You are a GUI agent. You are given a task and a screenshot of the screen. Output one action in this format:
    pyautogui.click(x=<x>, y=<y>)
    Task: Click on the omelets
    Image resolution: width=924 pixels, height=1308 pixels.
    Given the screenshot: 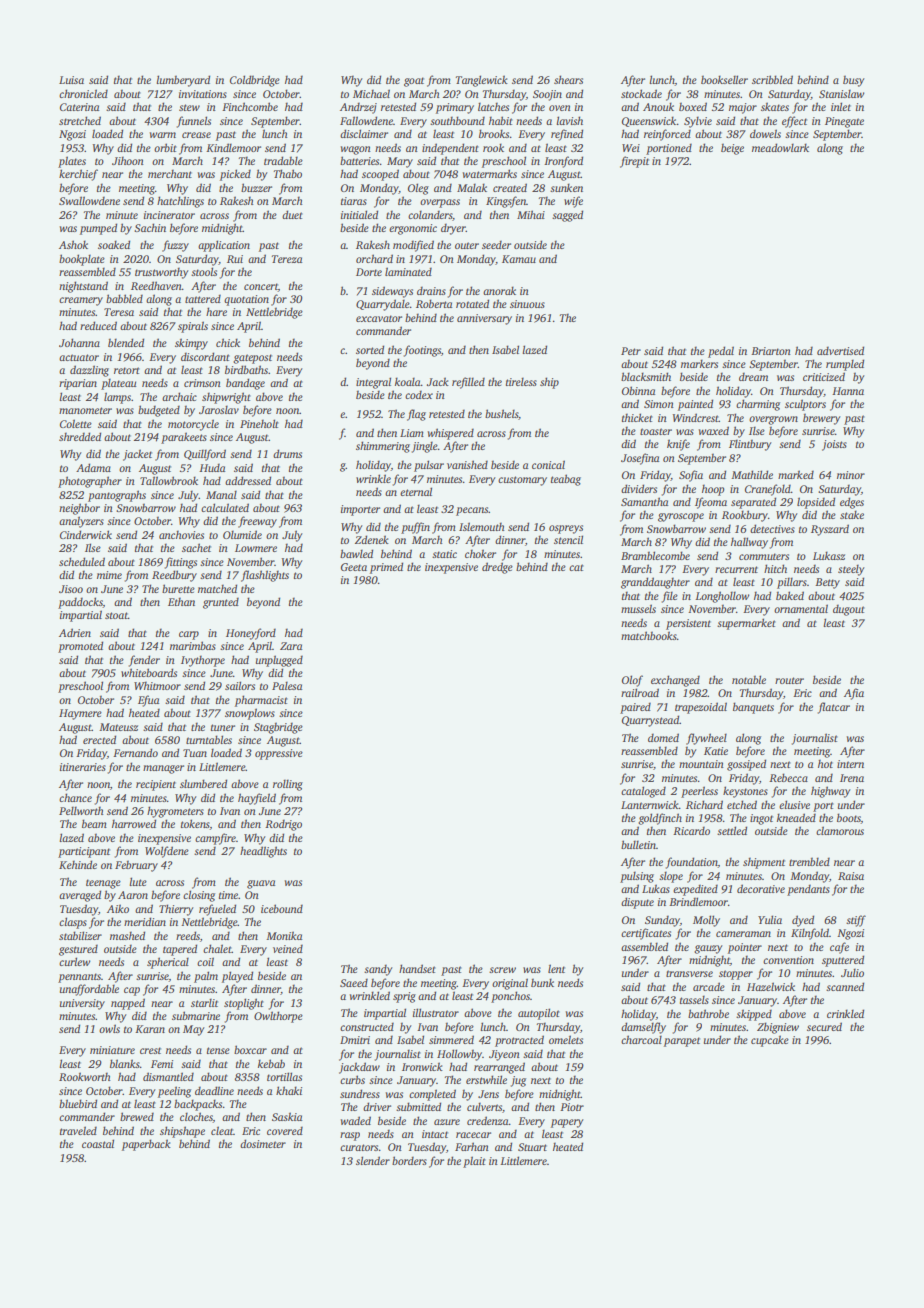 What is the action you would take?
    pyautogui.click(x=566, y=1039)
